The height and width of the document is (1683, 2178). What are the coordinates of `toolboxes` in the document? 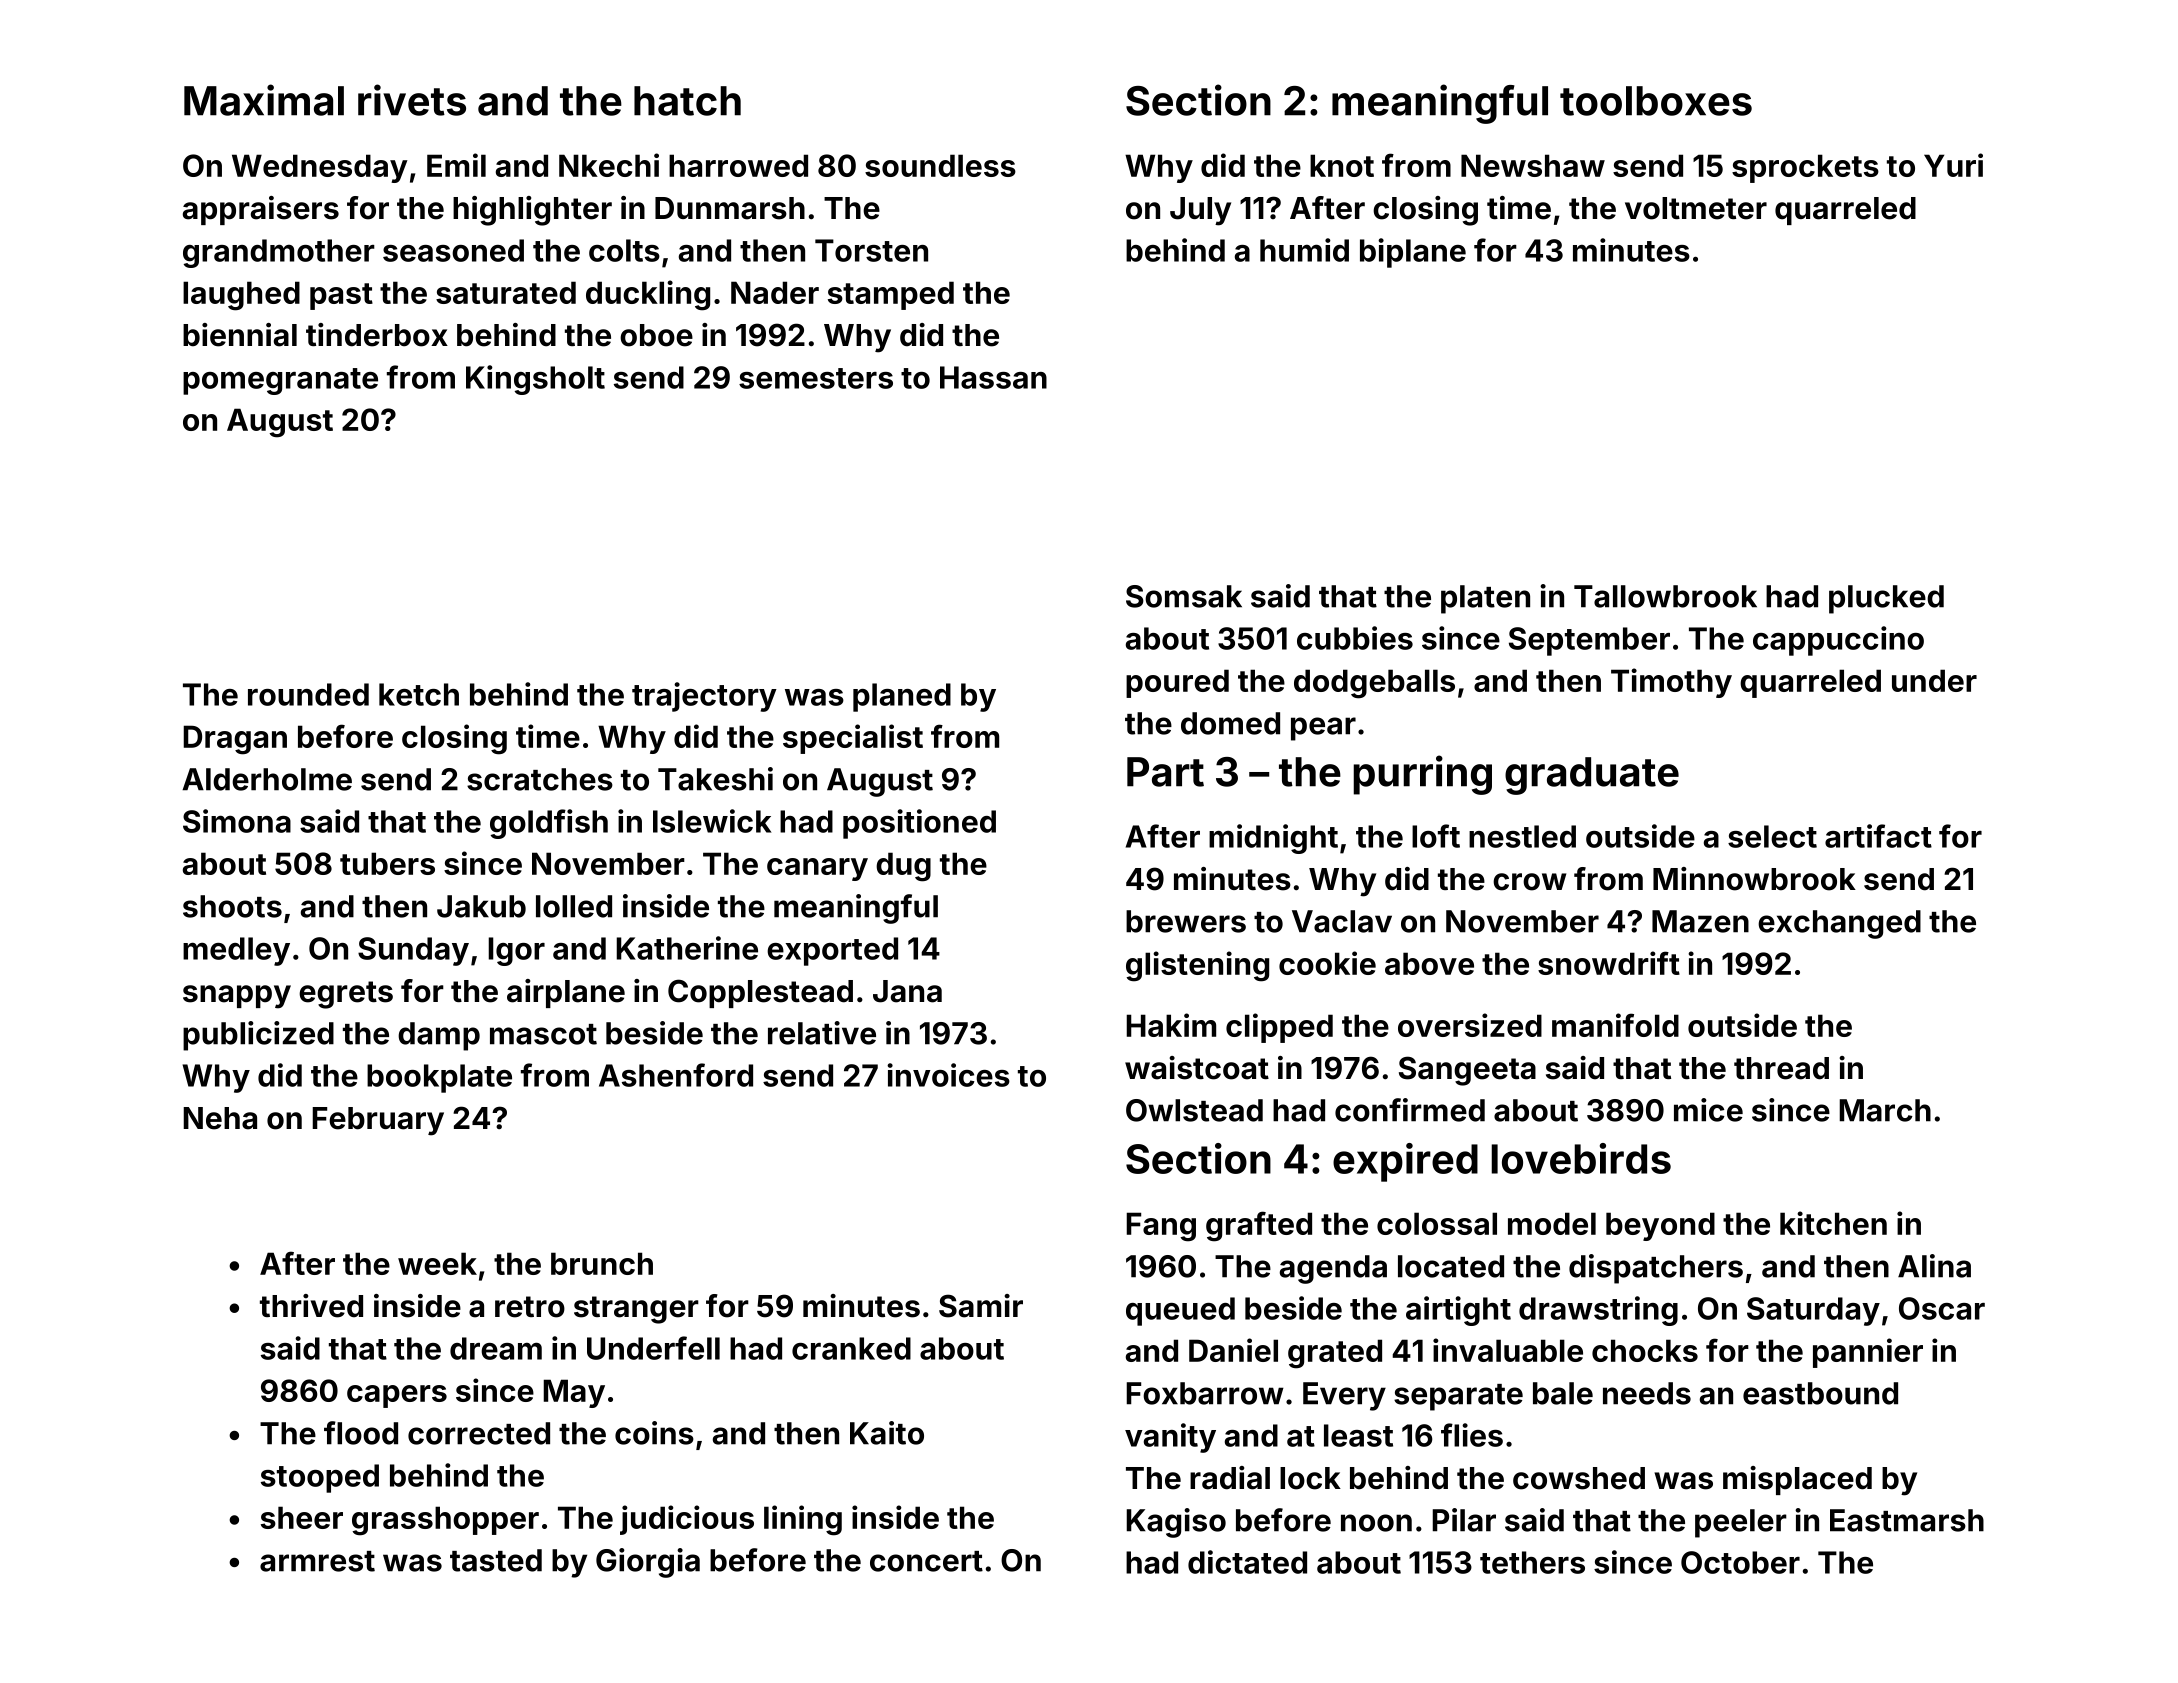 It's located at (1656, 101).
